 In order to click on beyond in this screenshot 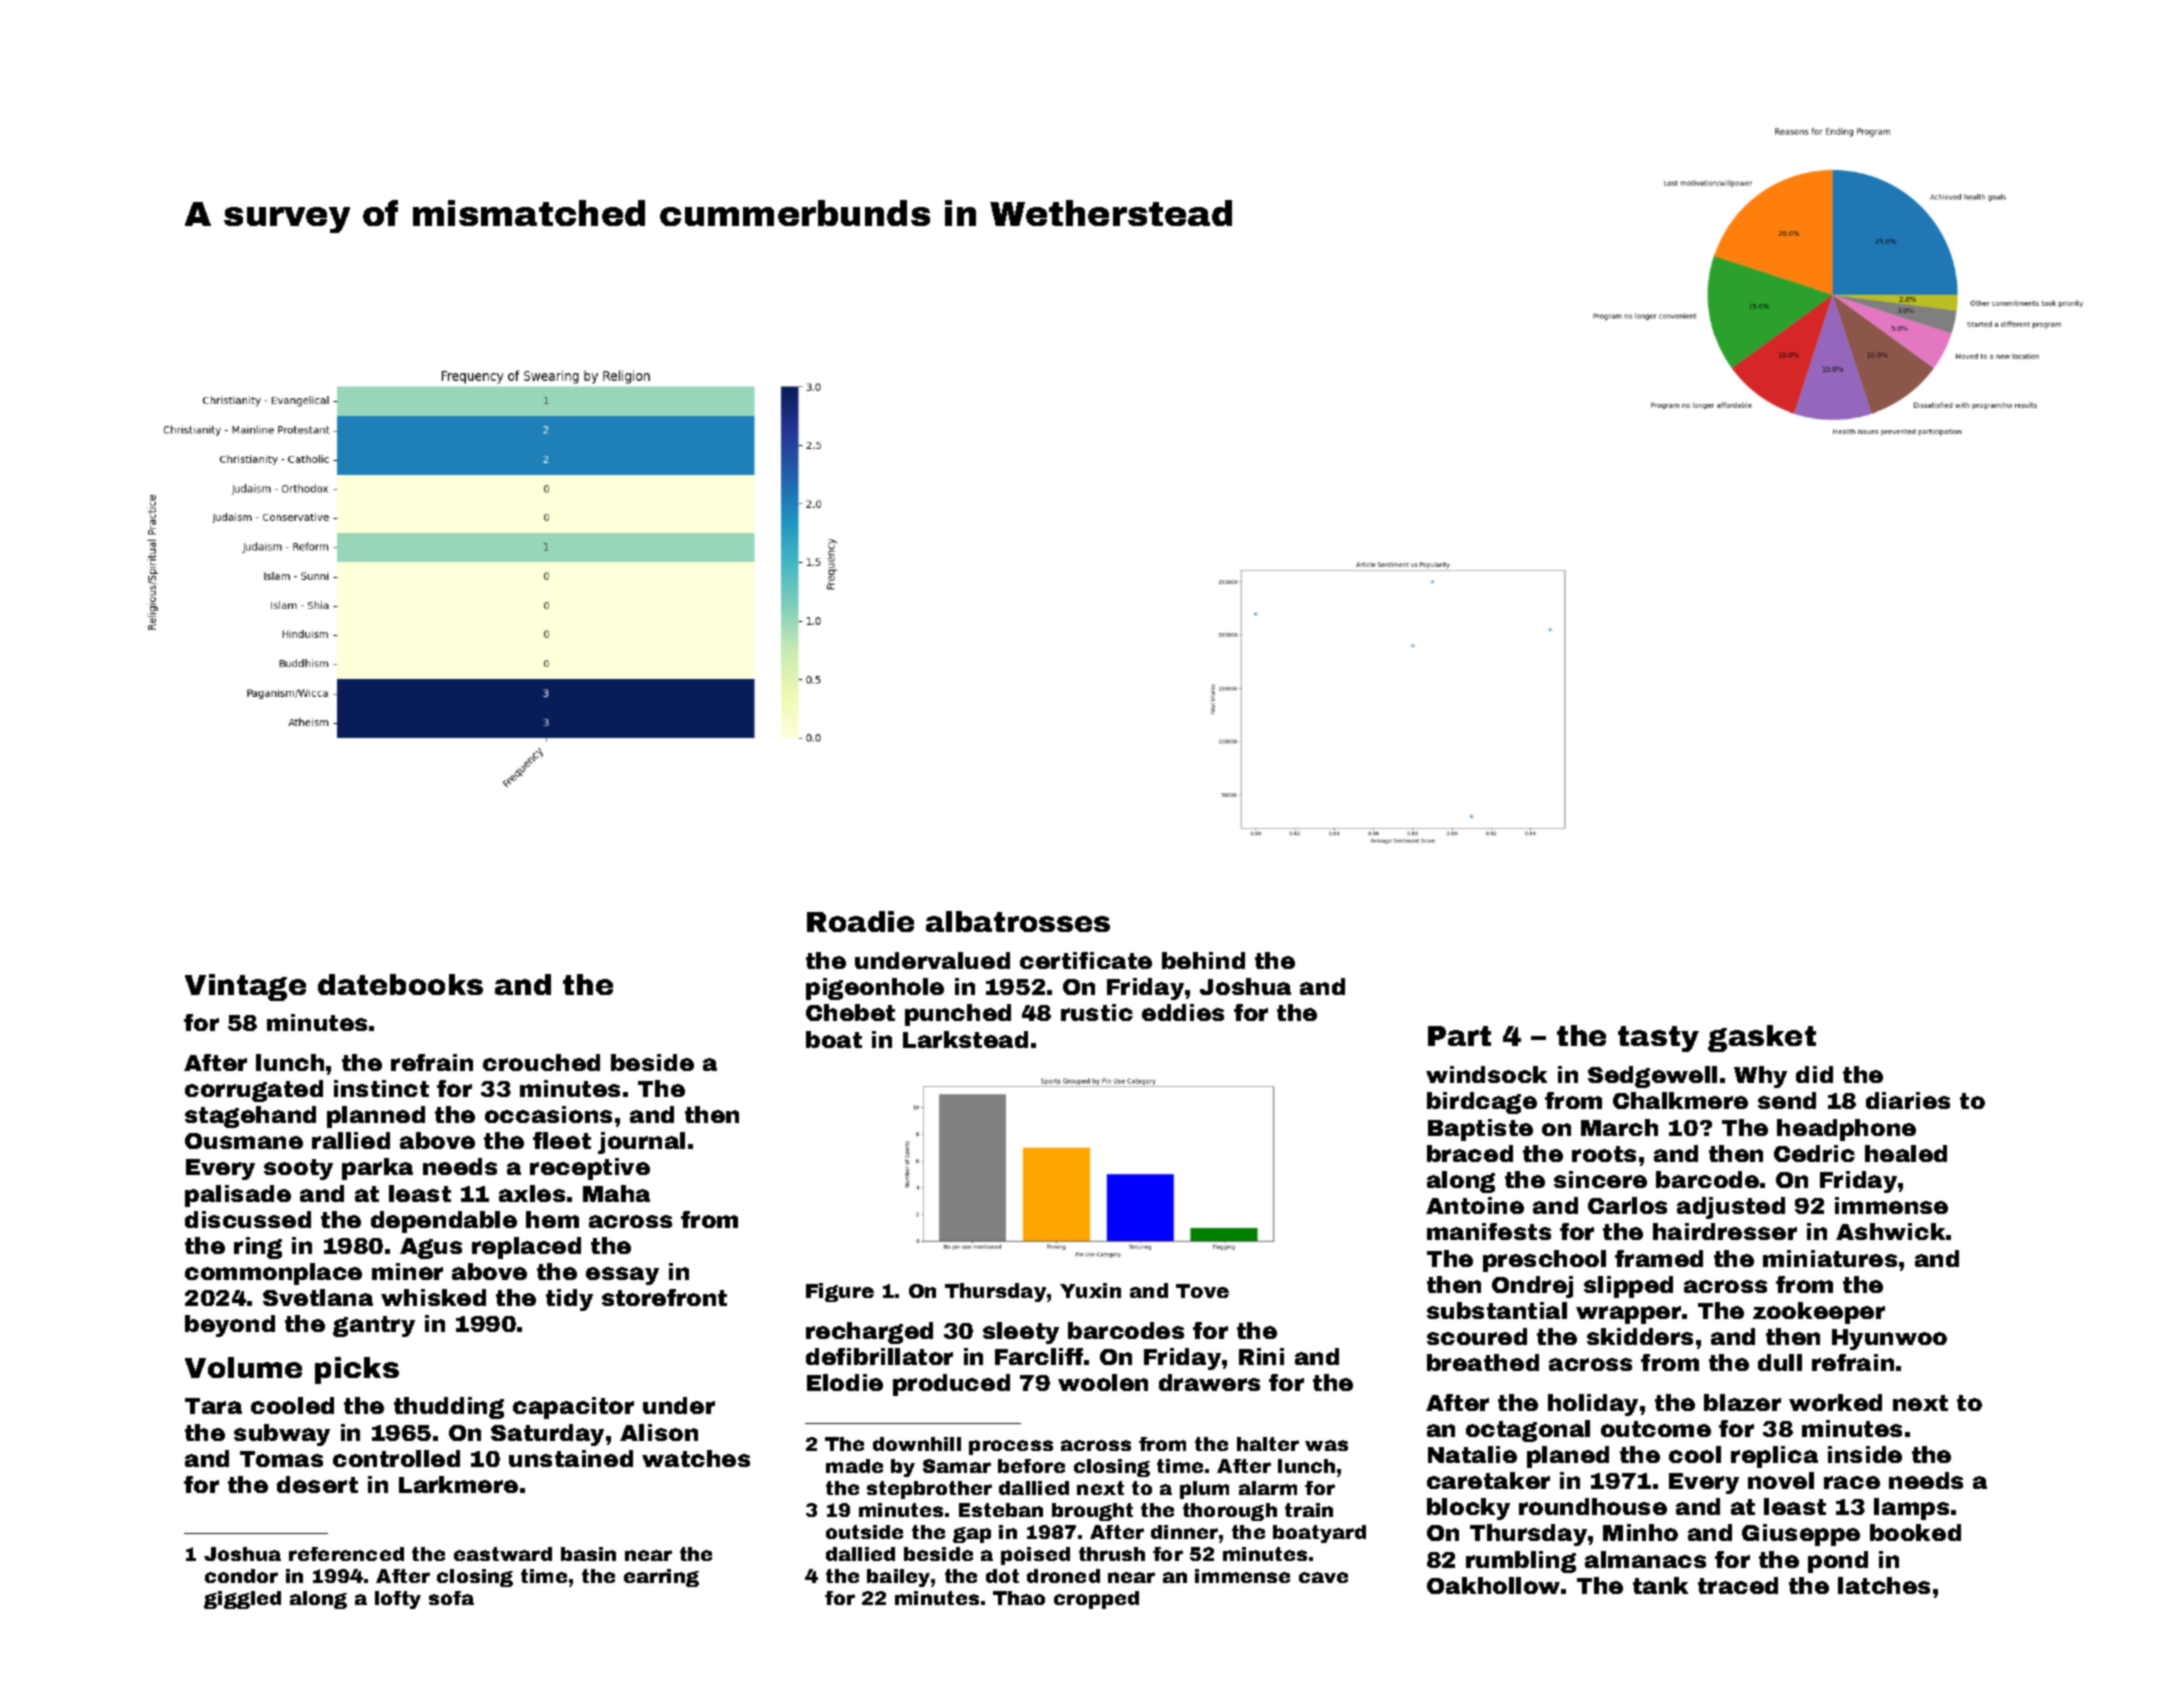, I will do `click(230, 1326)`.
